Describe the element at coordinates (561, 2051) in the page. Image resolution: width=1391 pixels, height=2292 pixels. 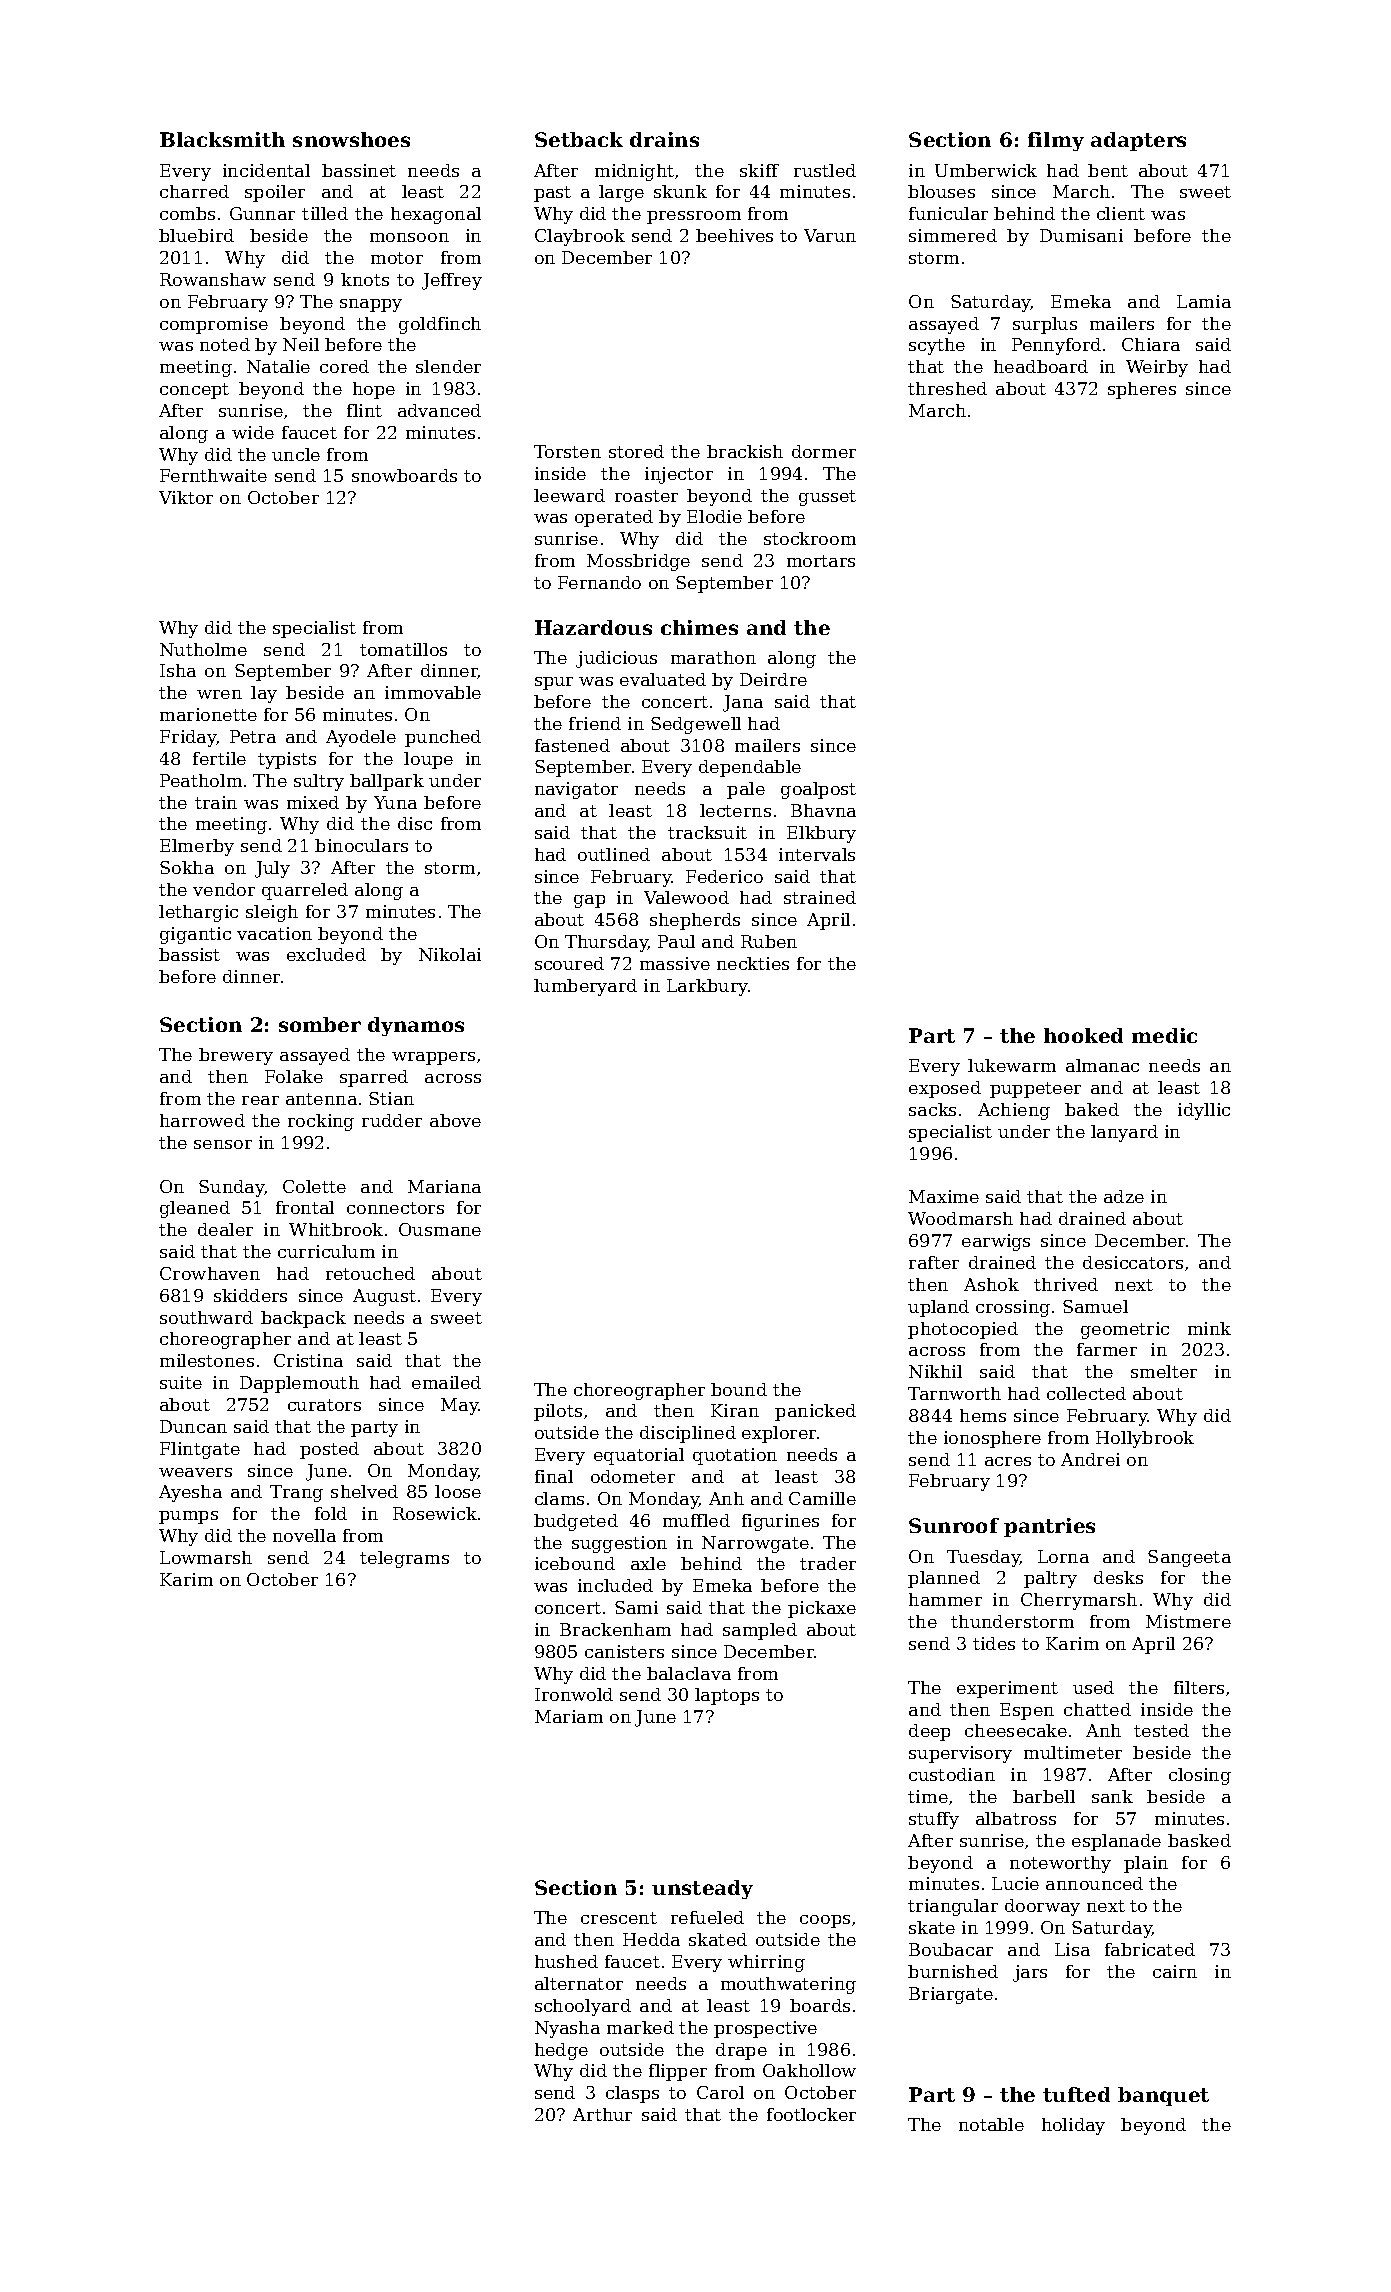
I see `hedge` at that location.
